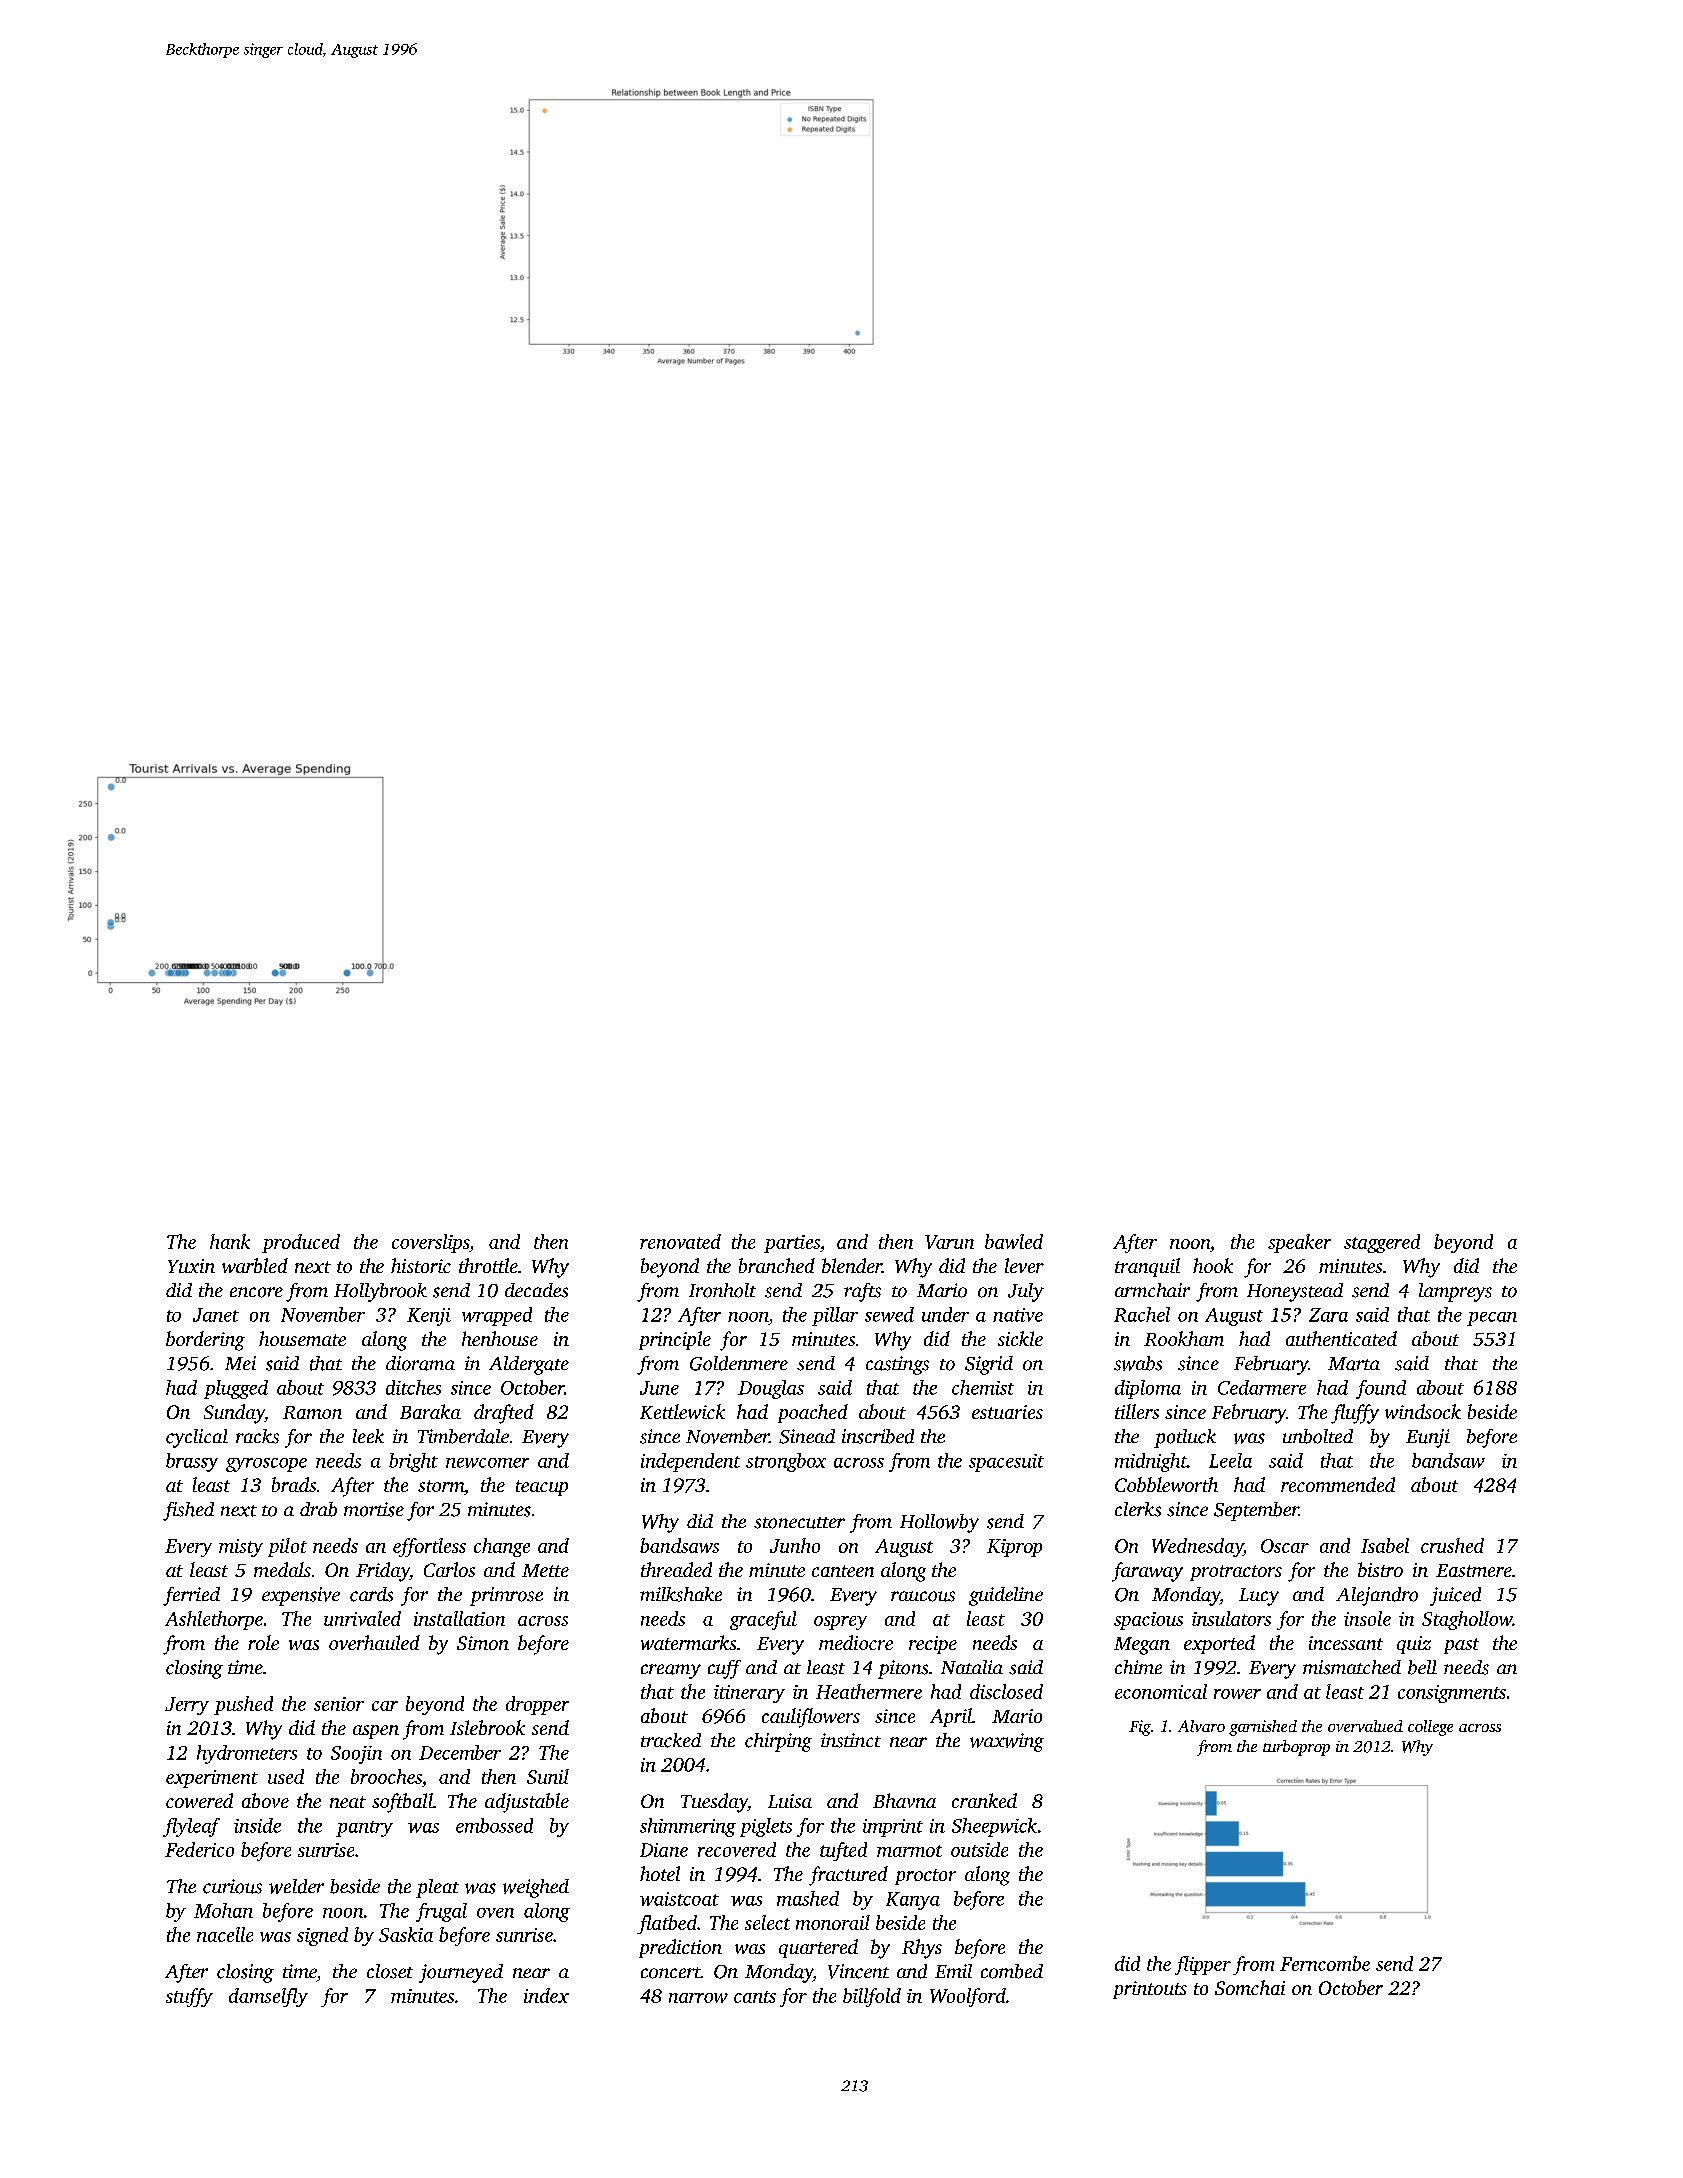 This page has width=1683, height=2178. I want to click on Varun, so click(949, 1242).
